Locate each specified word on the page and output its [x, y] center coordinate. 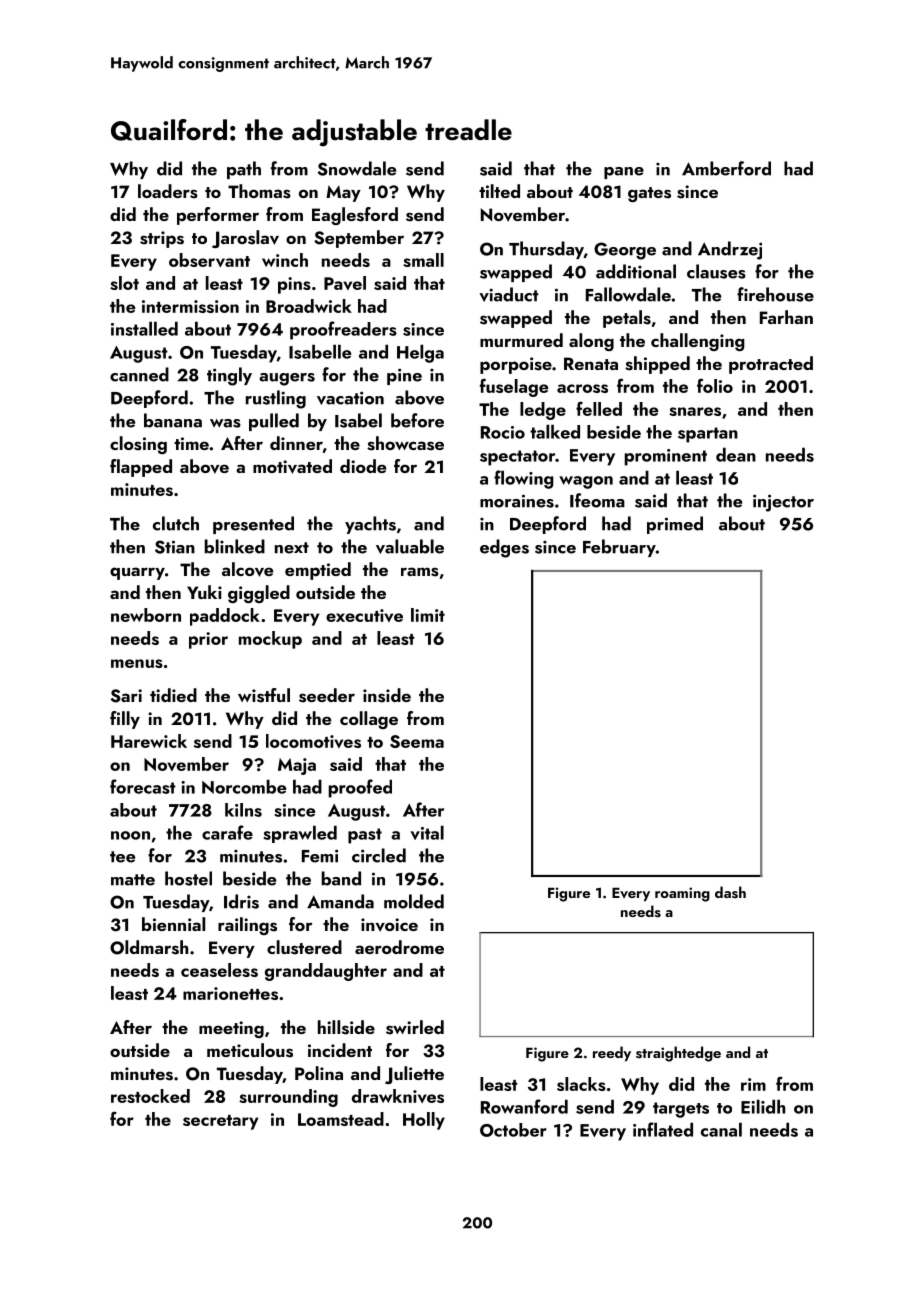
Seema [417, 741]
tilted [499, 191]
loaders [168, 191]
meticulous [250, 1050]
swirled [415, 1027]
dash [730, 892]
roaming [682, 894]
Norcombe [244, 786]
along [591, 342]
